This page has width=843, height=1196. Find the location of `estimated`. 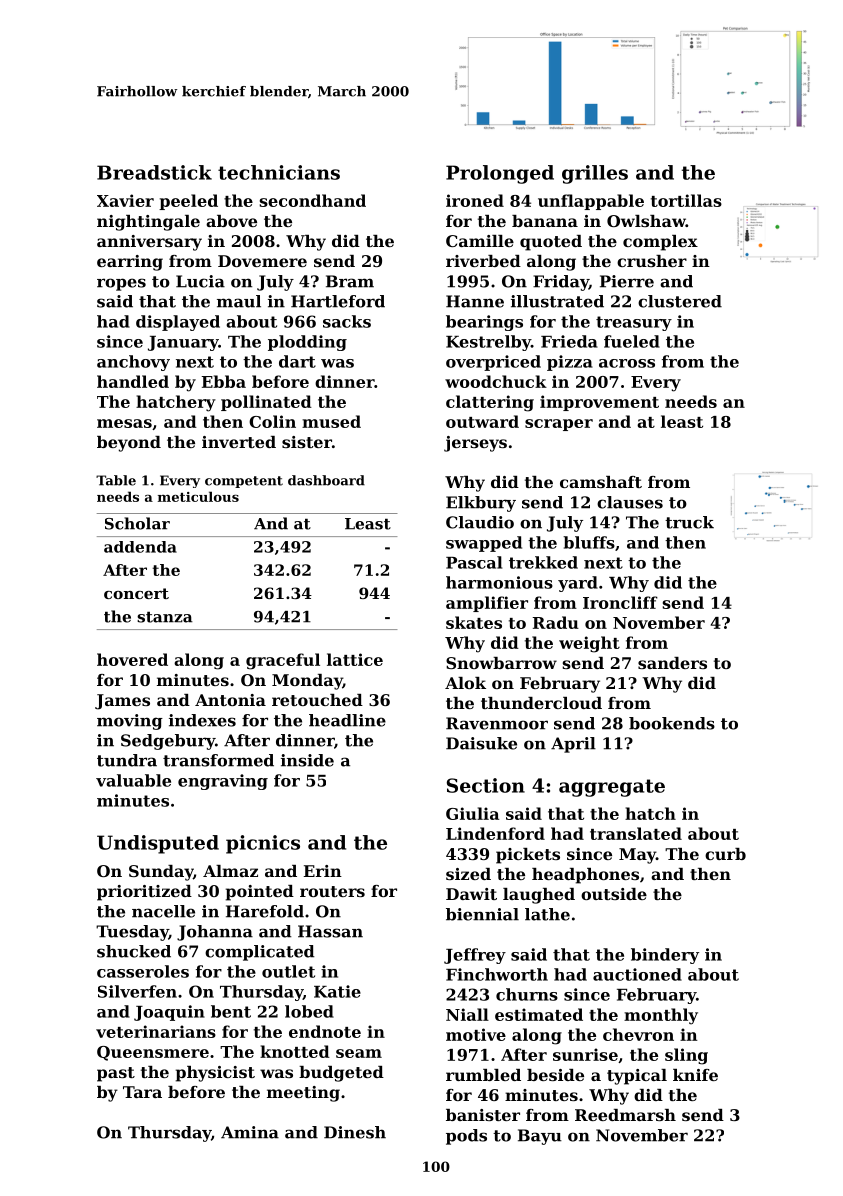

estimated is located at coordinates (539, 1014).
